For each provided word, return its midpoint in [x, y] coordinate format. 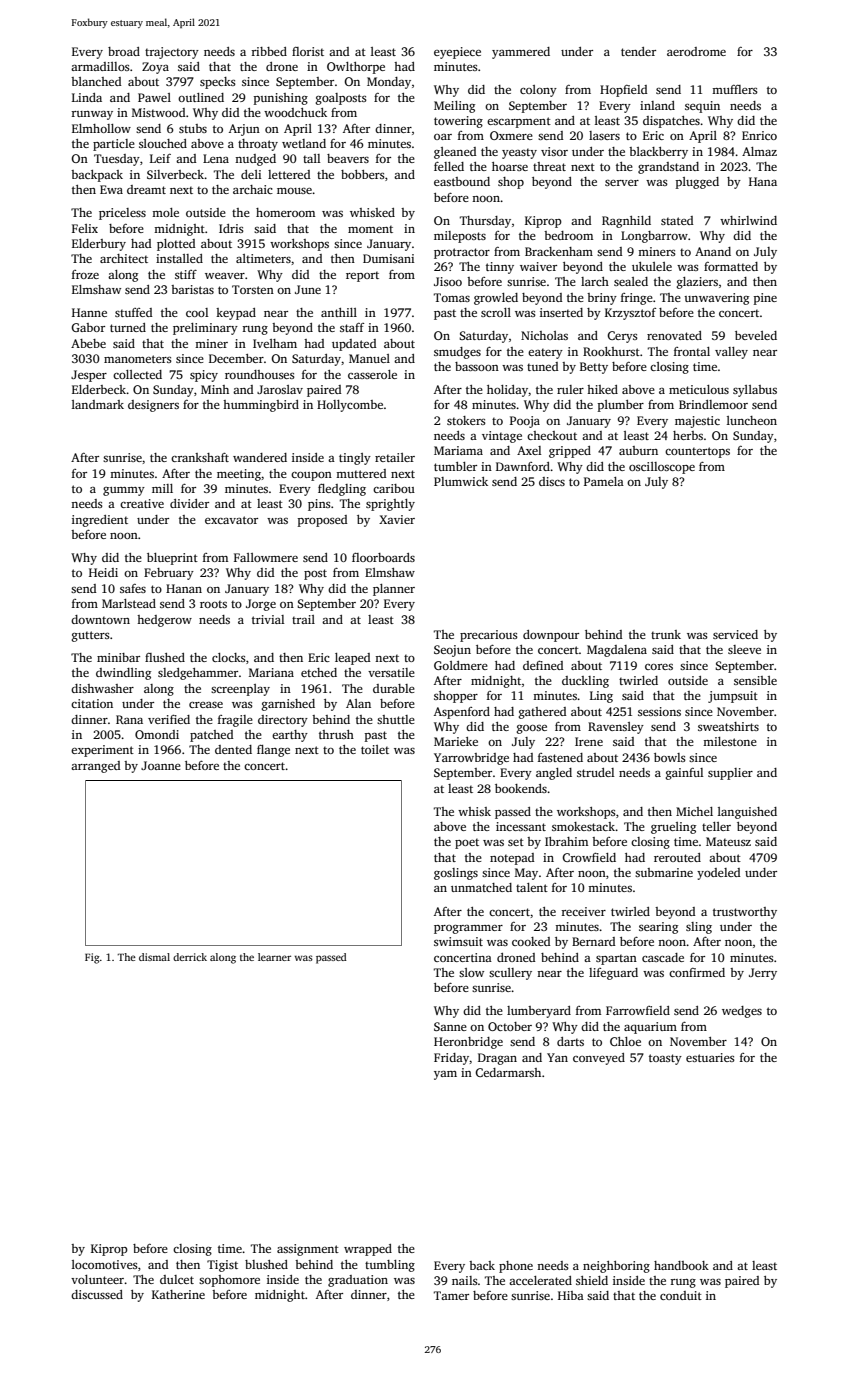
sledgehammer [198, 674]
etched [319, 672]
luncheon [752, 420]
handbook [681, 1265]
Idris [231, 228]
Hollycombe [350, 406]
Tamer [451, 1295]
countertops [697, 452]
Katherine [178, 1294]
